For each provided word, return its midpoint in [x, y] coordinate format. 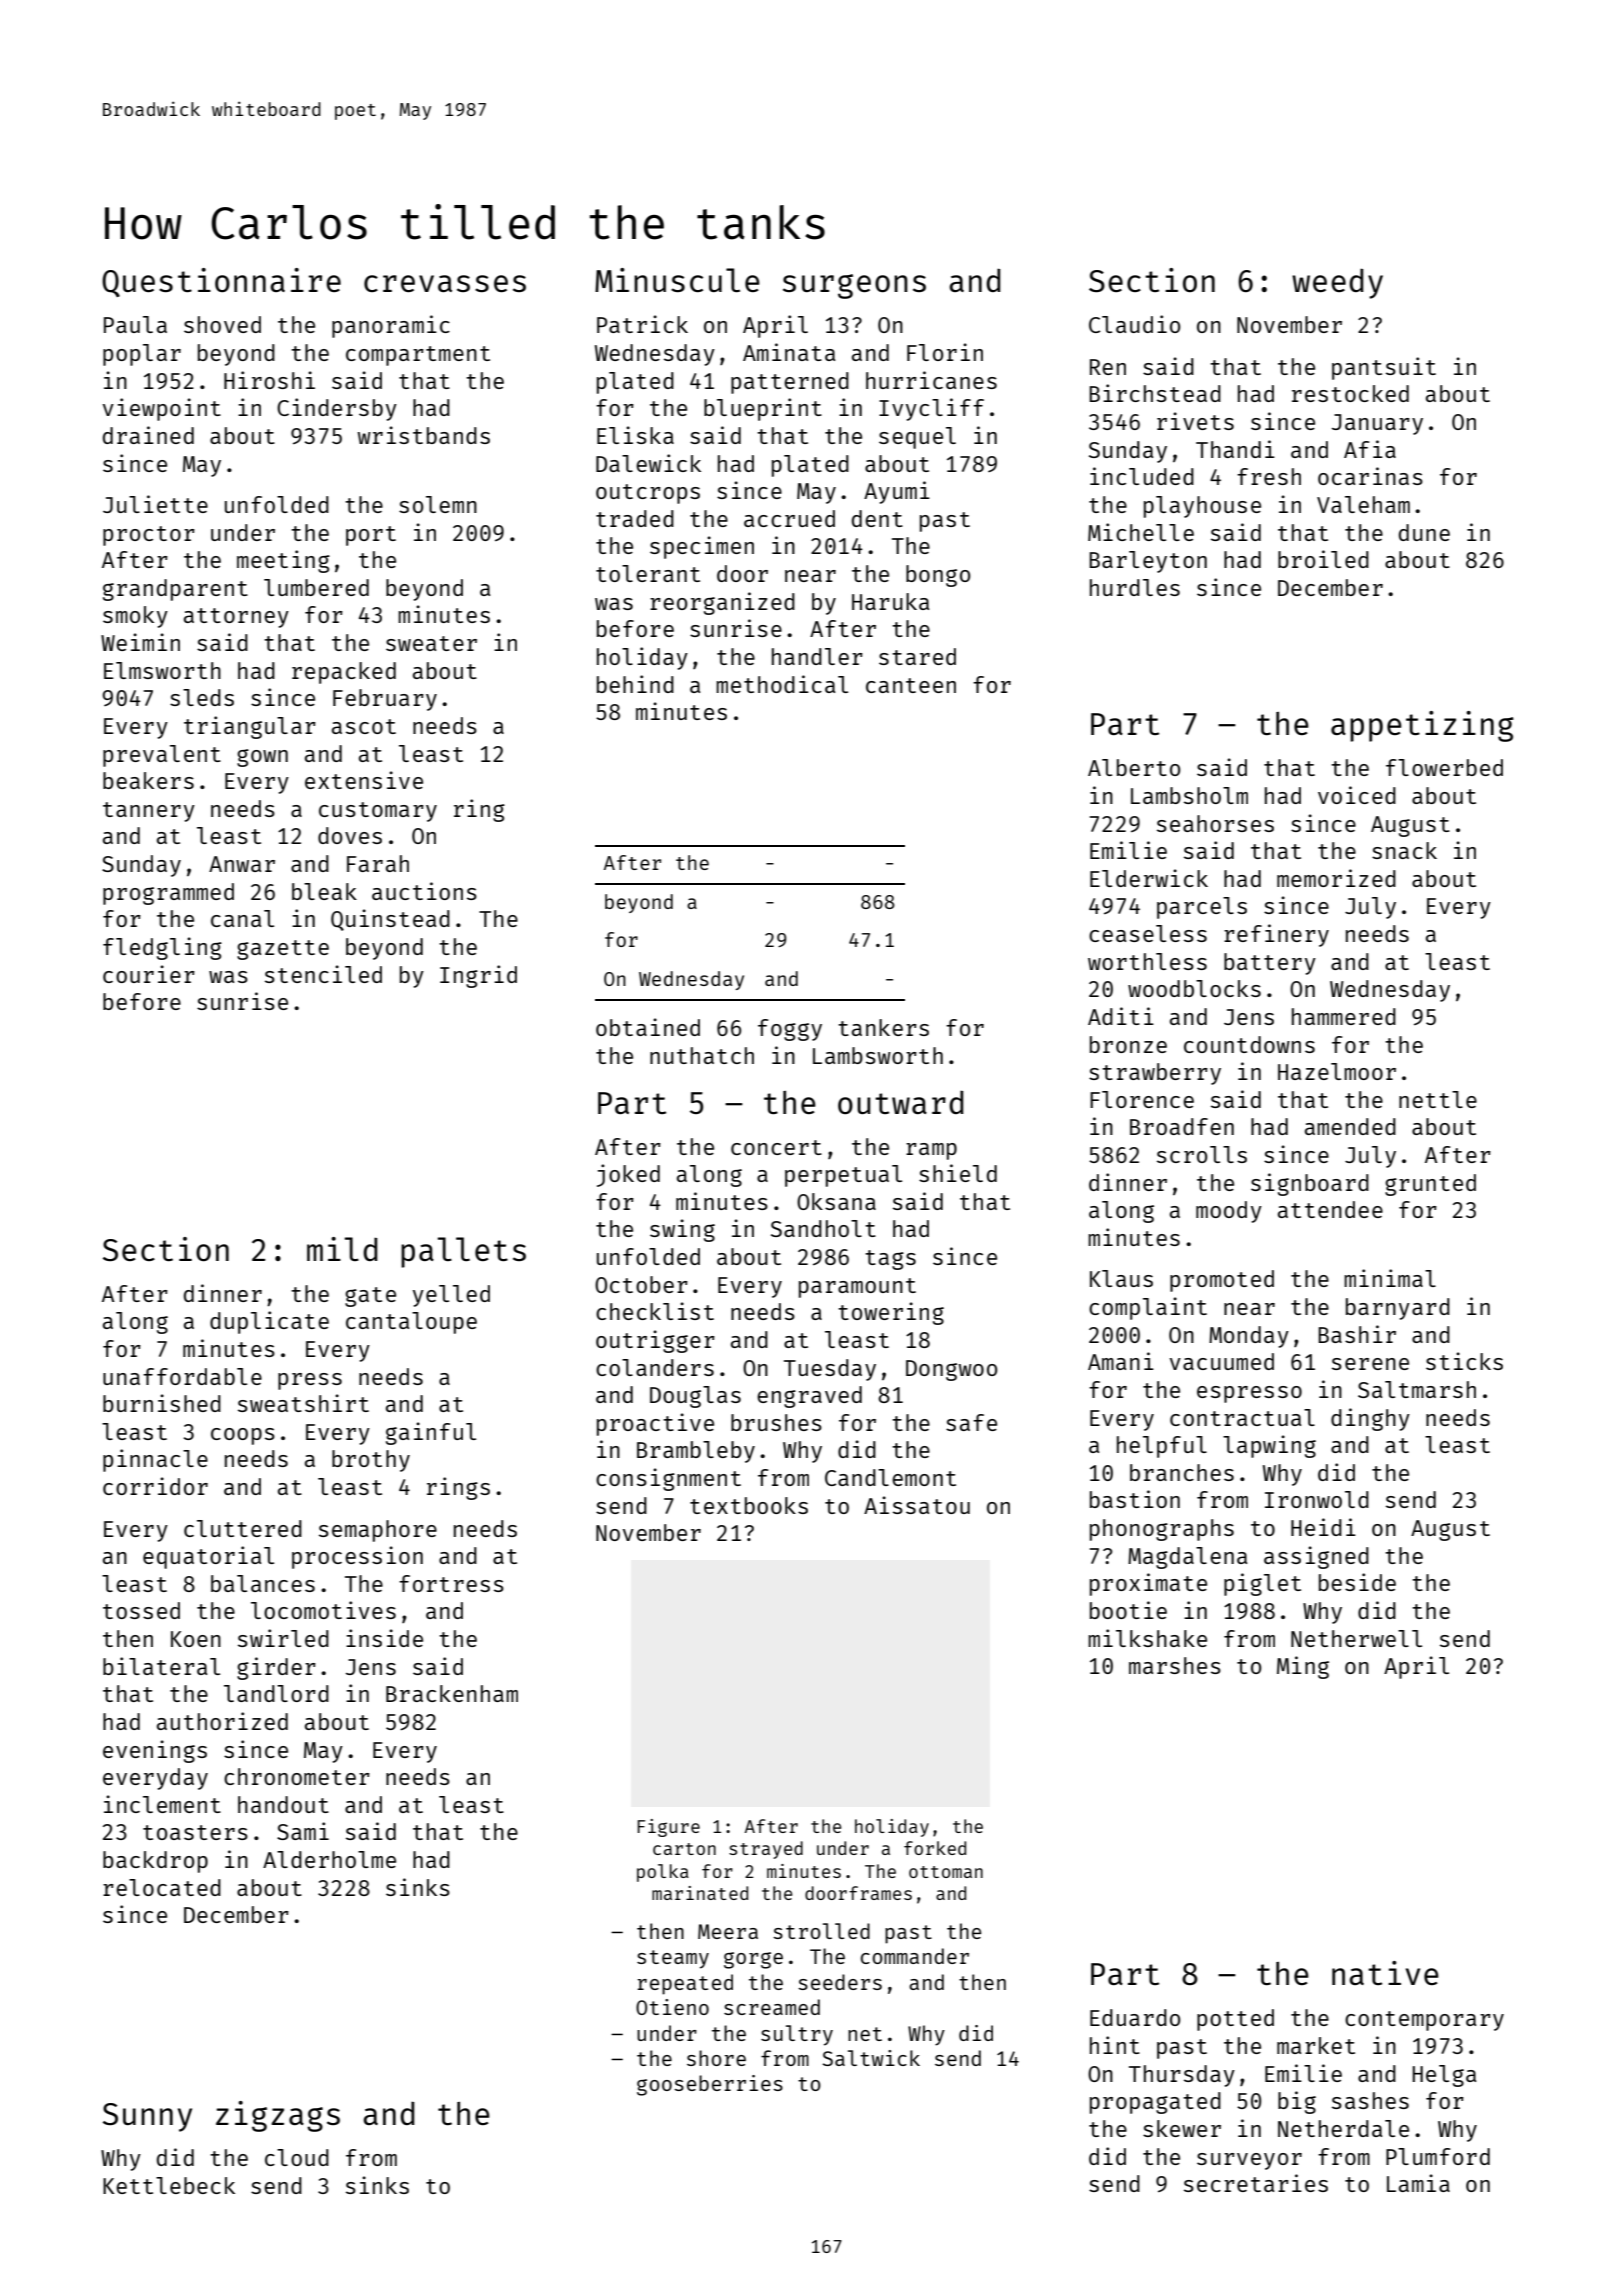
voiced [1357, 795]
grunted [1430, 1185]
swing [682, 1230]
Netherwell [1356, 1638]
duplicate [269, 1322]
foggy [790, 1030]
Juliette [155, 504]
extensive [364, 780]
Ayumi [897, 492]
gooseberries [710, 2085]
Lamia [1418, 2183]
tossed [141, 1610]
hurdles [1135, 587]
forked [935, 1848]
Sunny [147, 2117]
